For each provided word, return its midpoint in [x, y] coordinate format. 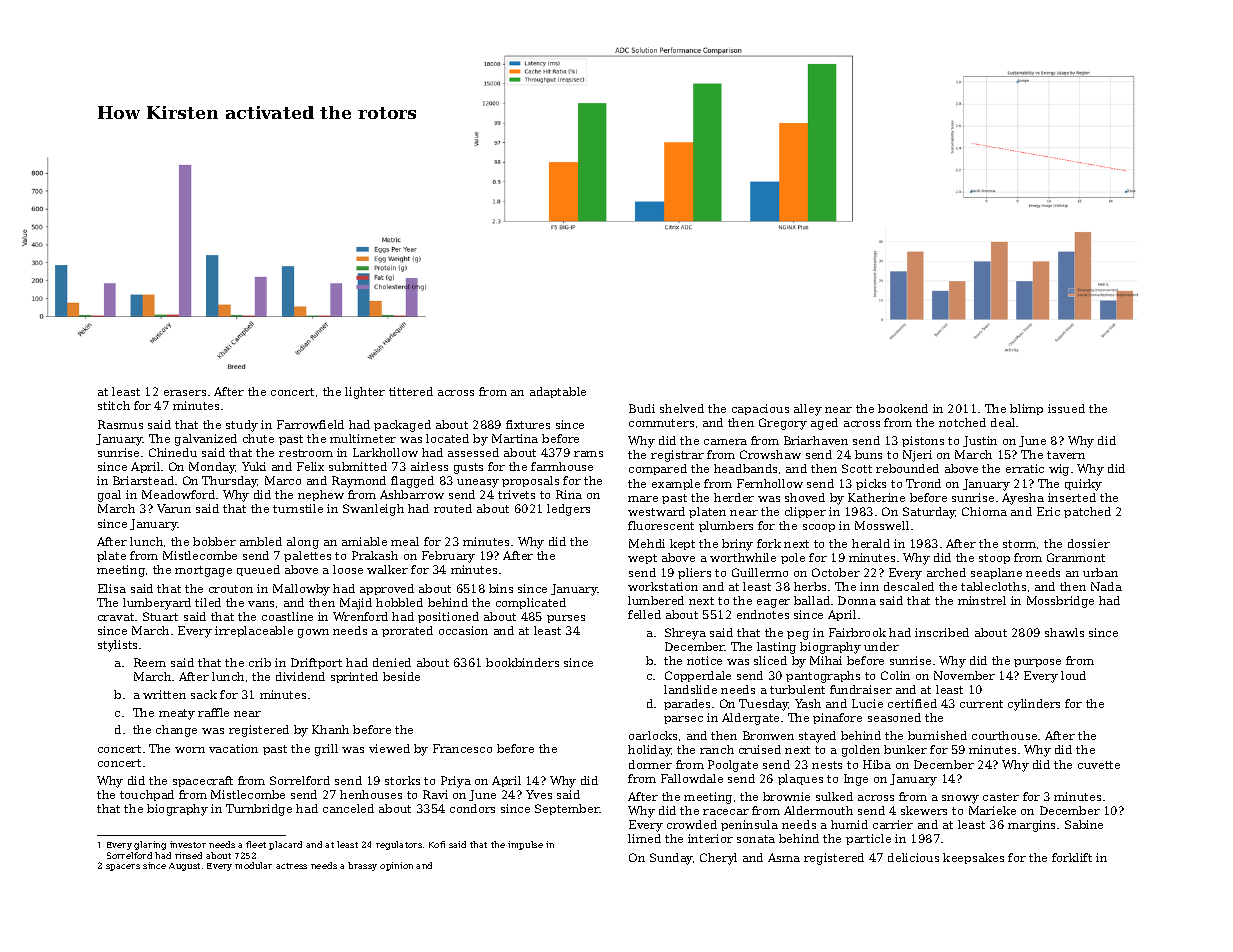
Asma [784, 857]
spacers [123, 867]
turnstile [298, 508]
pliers [694, 573]
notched [962, 422]
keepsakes [973, 858]
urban [1100, 572]
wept [642, 559]
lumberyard [157, 604]
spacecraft [203, 781]
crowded [692, 824]
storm [1019, 544]
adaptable [558, 392]
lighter [365, 393]
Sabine [1084, 824]
